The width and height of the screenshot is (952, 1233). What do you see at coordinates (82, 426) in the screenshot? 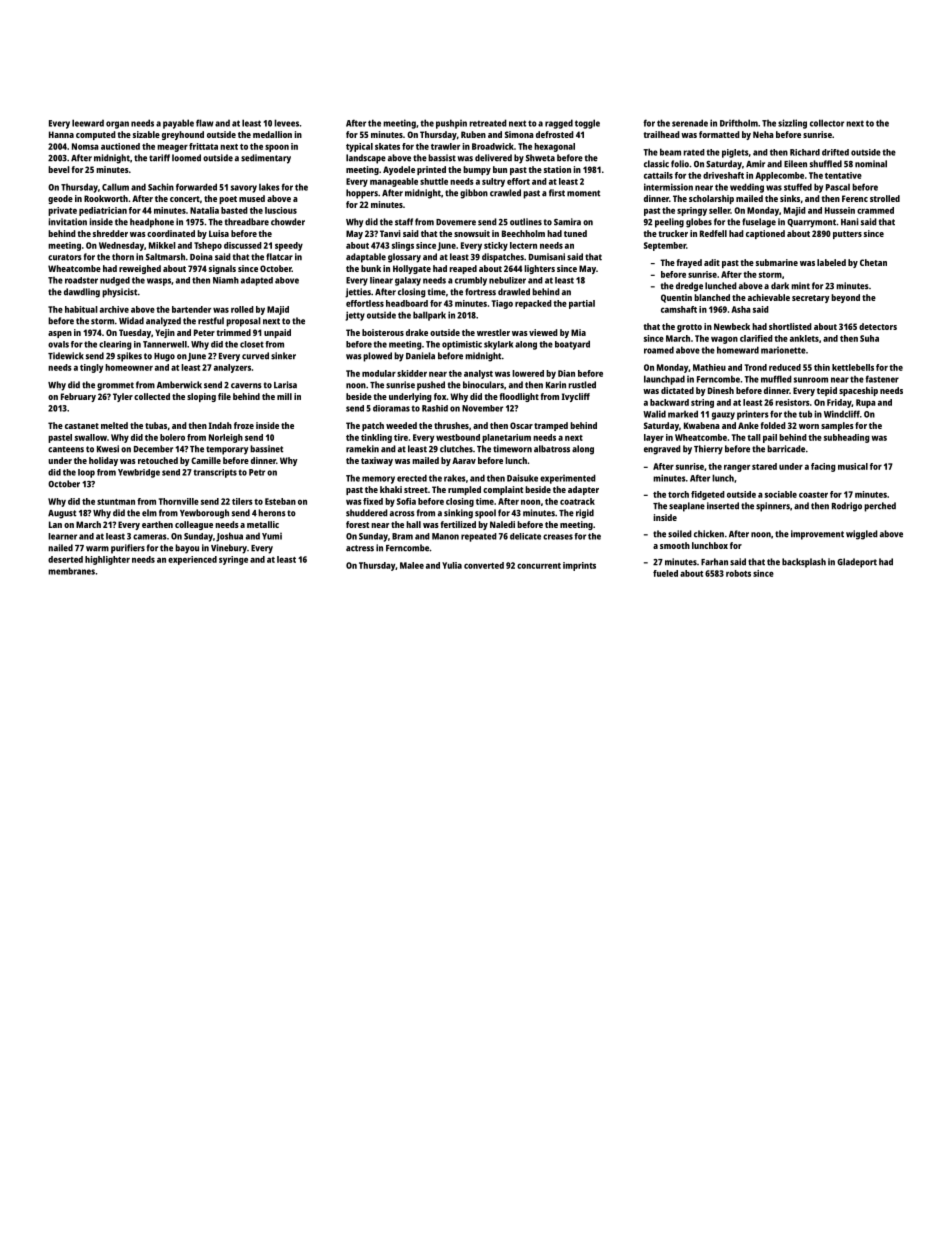
I see `castanet` at bounding box center [82, 426].
